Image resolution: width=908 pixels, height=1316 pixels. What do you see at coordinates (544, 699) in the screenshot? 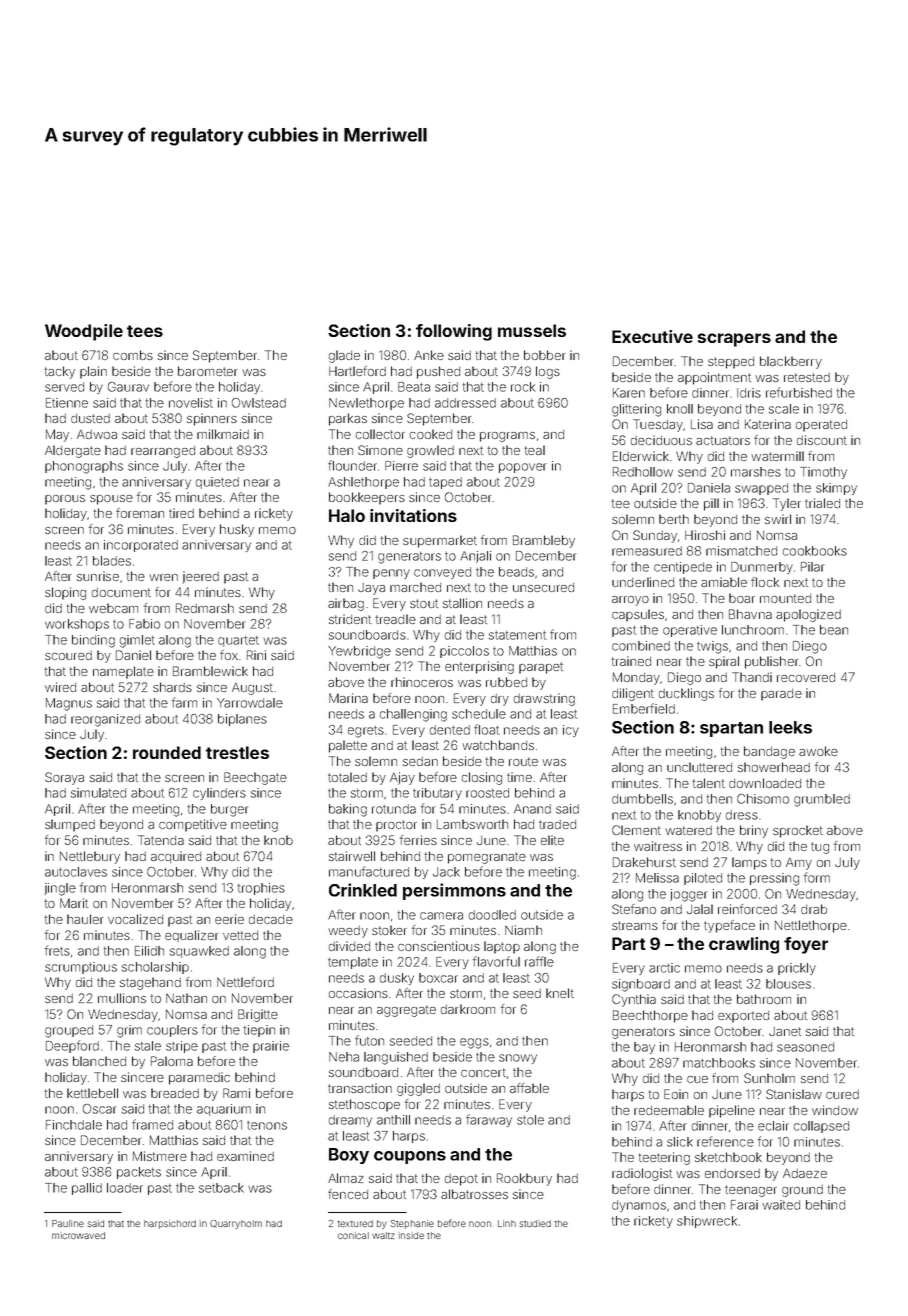
I see `drawstring` at bounding box center [544, 699].
